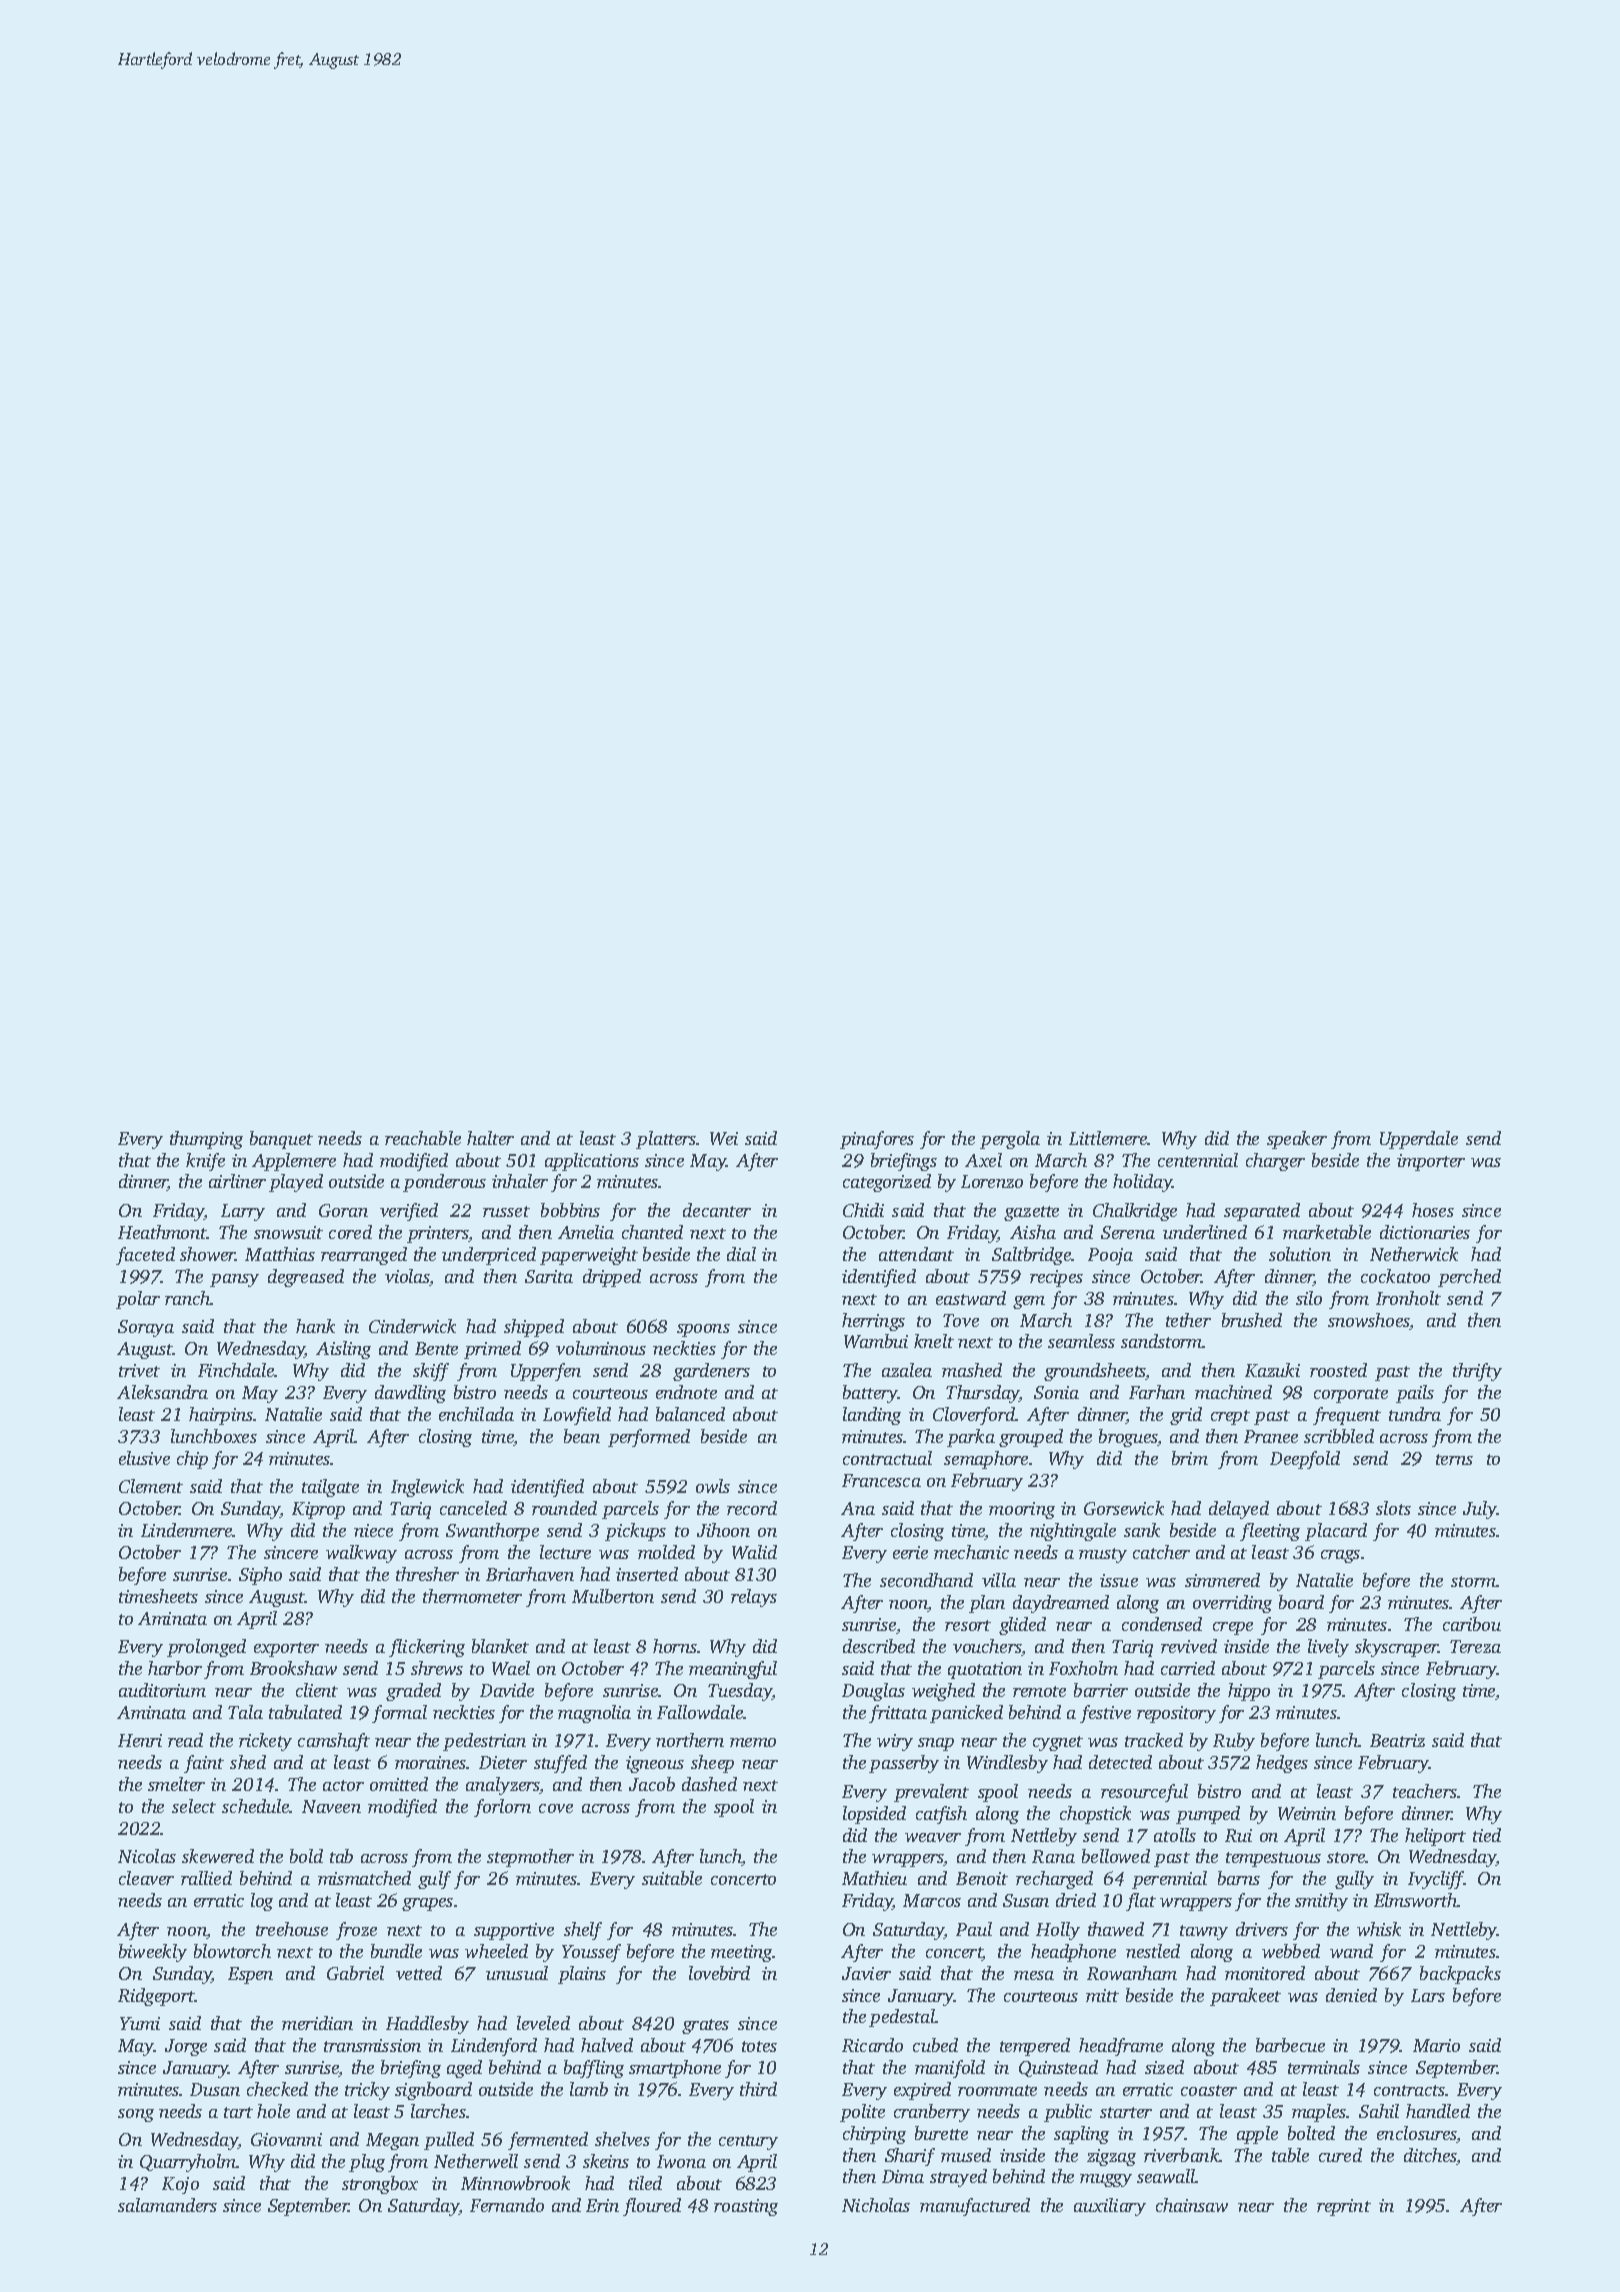 The width and height of the document is (1620, 2292). Describe the element at coordinates (1192, 2205) in the document. I see `chainsaw` at that location.
